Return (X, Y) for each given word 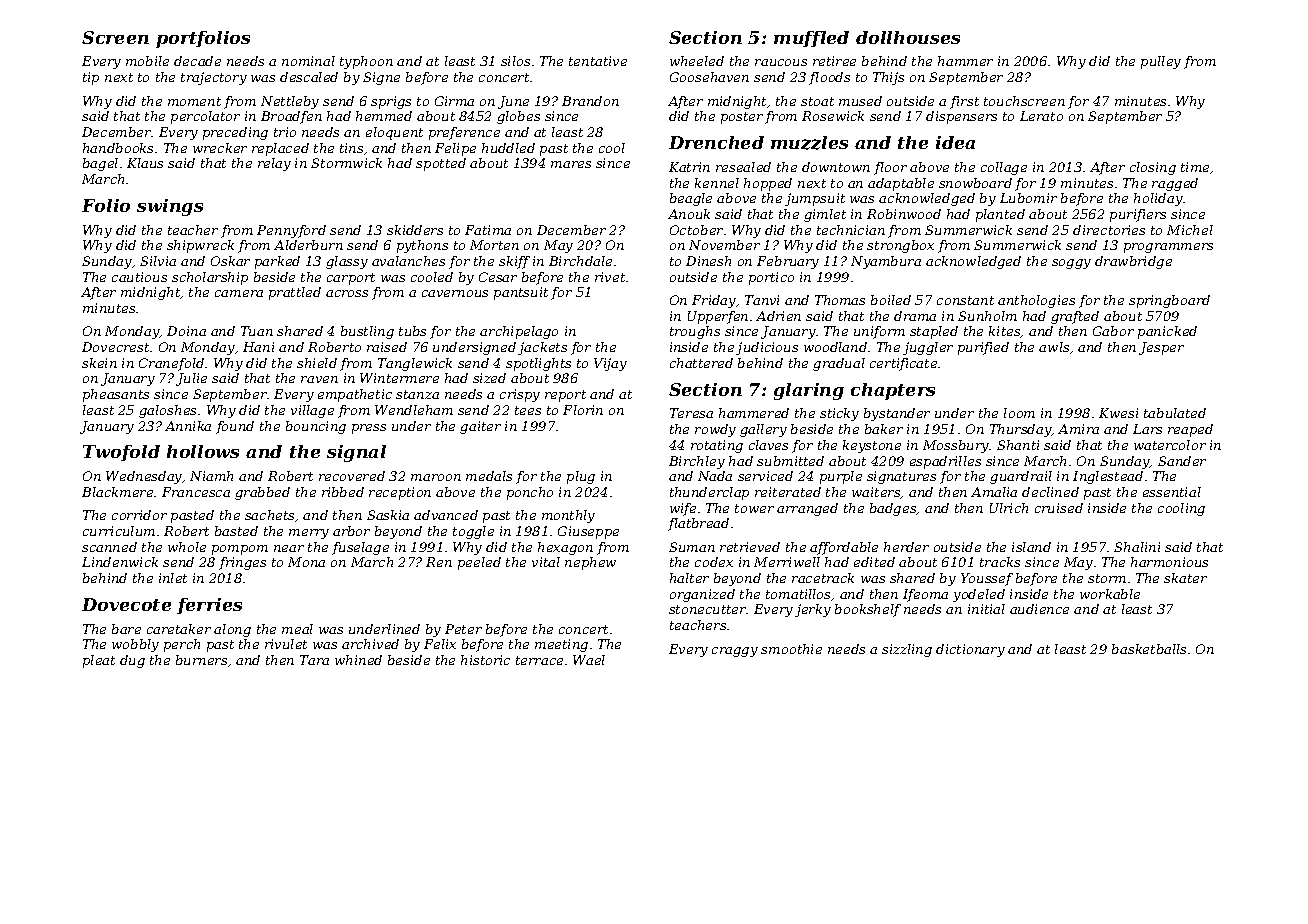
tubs (412, 331)
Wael (589, 660)
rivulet (286, 644)
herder (906, 547)
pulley (1161, 62)
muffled (811, 39)
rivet (610, 277)
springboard (1169, 301)
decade (197, 61)
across (347, 293)
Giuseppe (588, 532)
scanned (109, 547)
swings (170, 207)
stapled (934, 332)
